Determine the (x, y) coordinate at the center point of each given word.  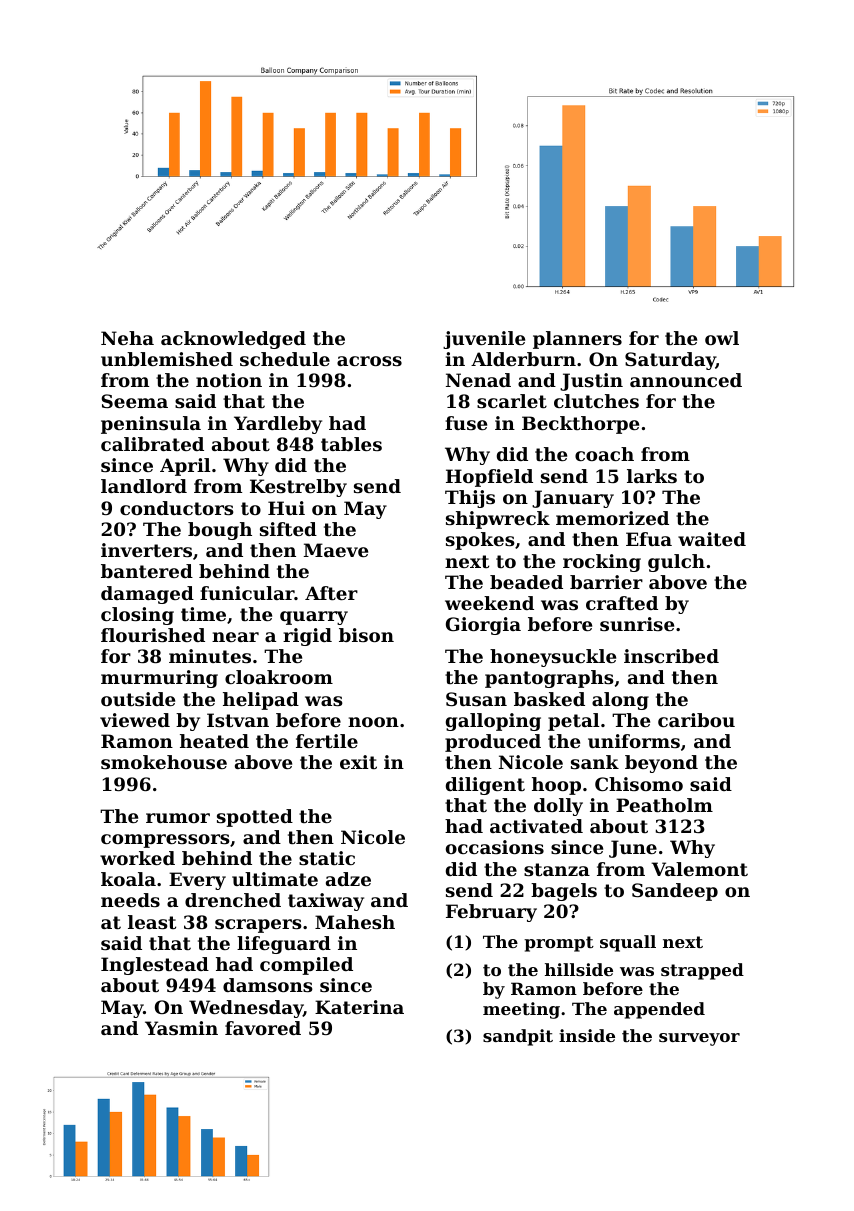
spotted (255, 818)
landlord (144, 486)
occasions (495, 847)
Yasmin (181, 1028)
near (235, 637)
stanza (557, 869)
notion (229, 380)
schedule (285, 359)
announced (686, 380)
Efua (649, 539)
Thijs (470, 499)
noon (373, 722)
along (620, 701)
